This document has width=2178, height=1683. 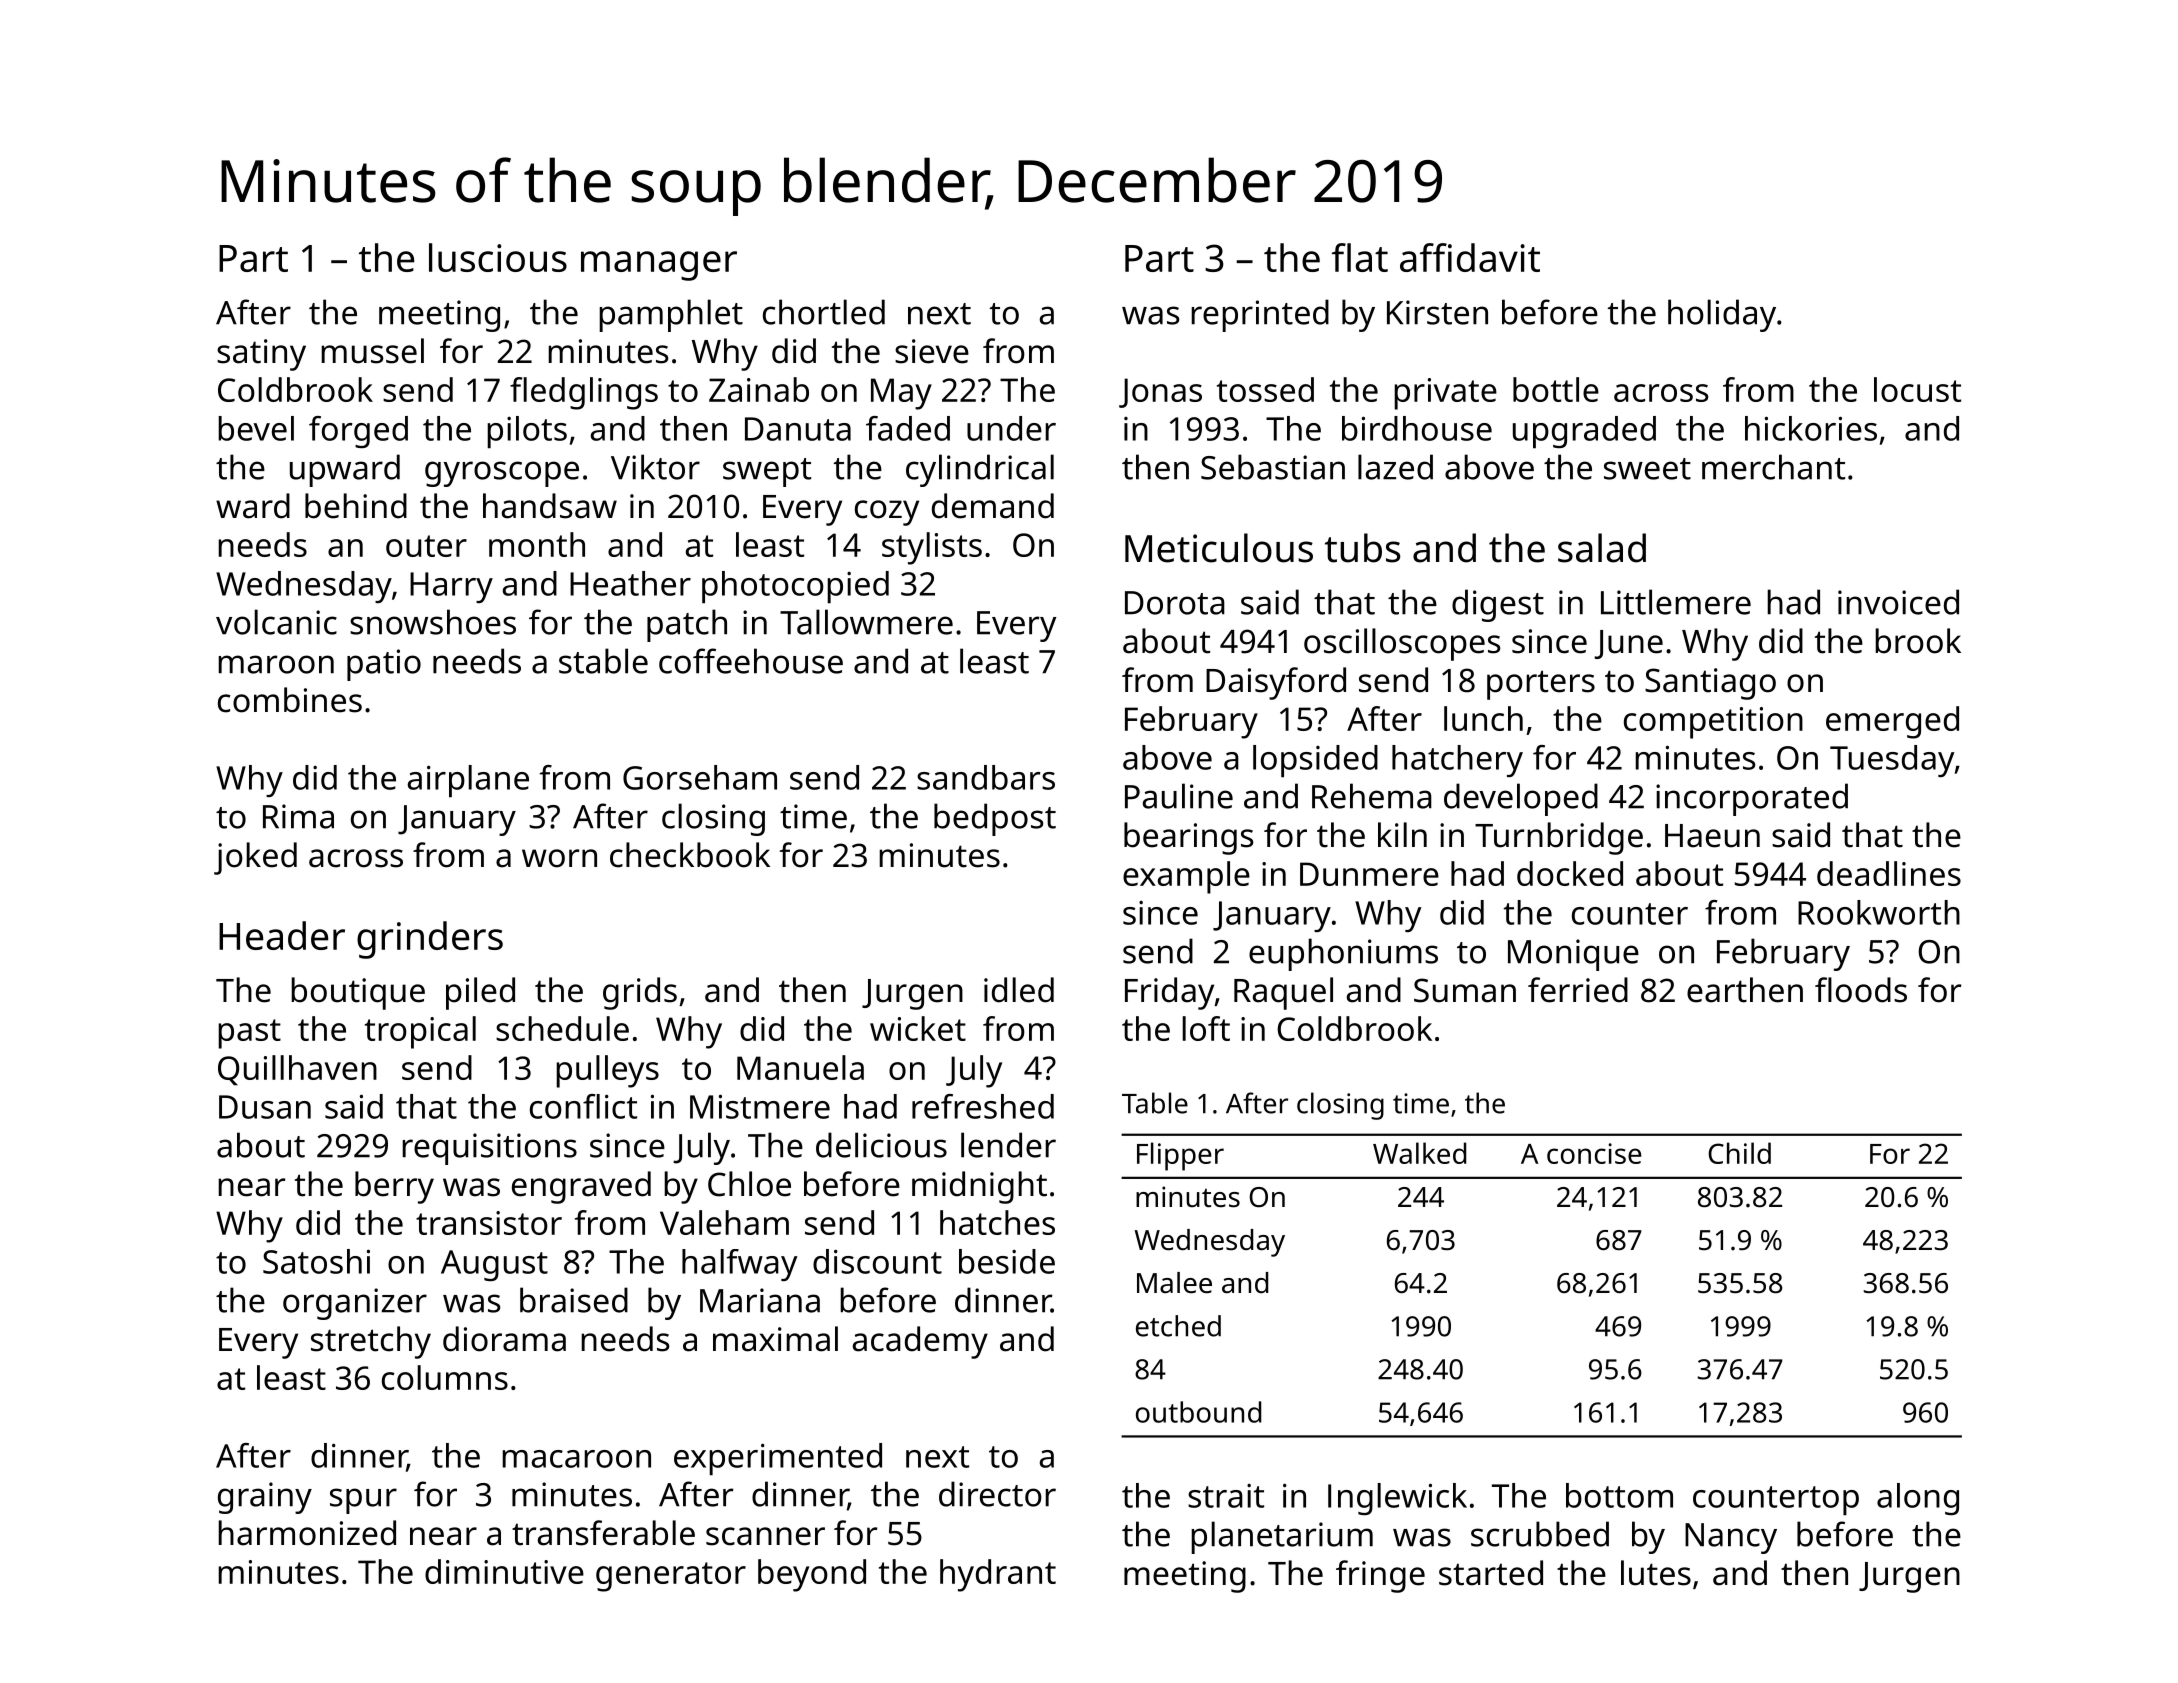 I want to click on flat, so click(x=1360, y=257).
